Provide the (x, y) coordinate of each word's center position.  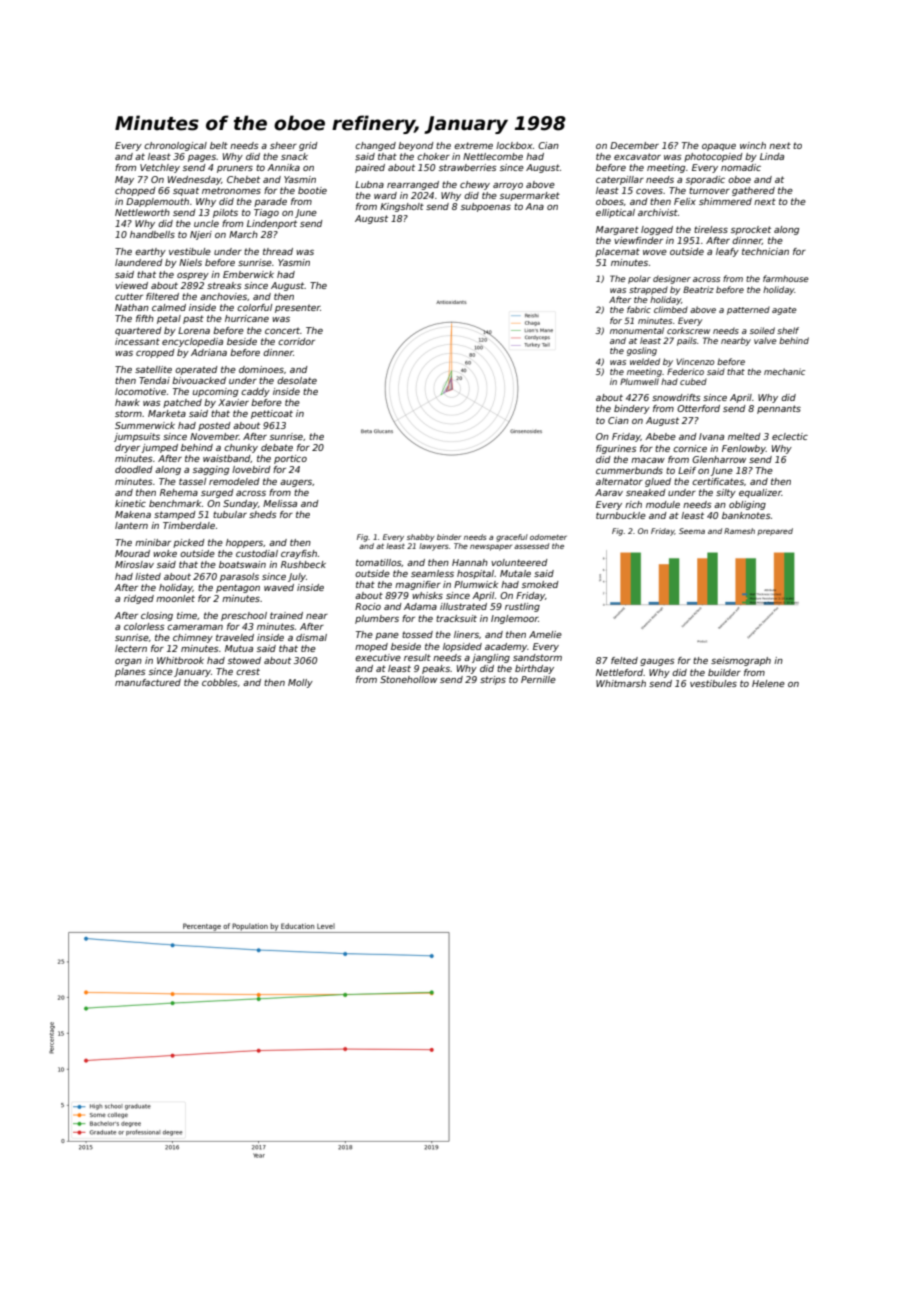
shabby (421, 538)
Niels (190, 262)
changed (375, 146)
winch (753, 145)
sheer (283, 145)
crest (248, 671)
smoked (540, 584)
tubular (230, 514)
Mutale (515, 573)
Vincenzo (695, 361)
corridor (296, 341)
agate (784, 311)
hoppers (244, 543)
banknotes (746, 515)
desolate (297, 380)
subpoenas (486, 207)
